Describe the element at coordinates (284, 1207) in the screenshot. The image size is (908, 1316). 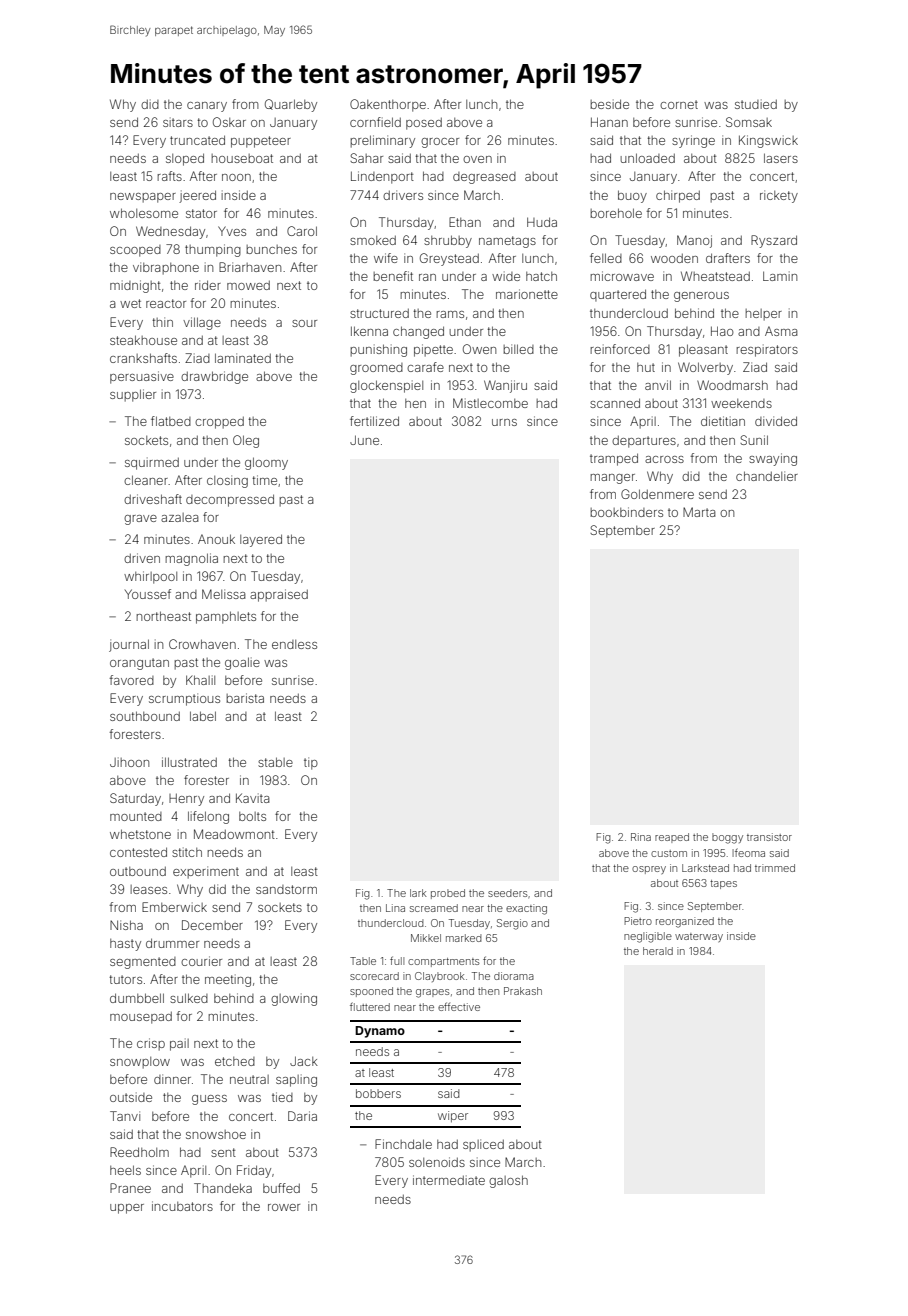
I see `rower` at that location.
